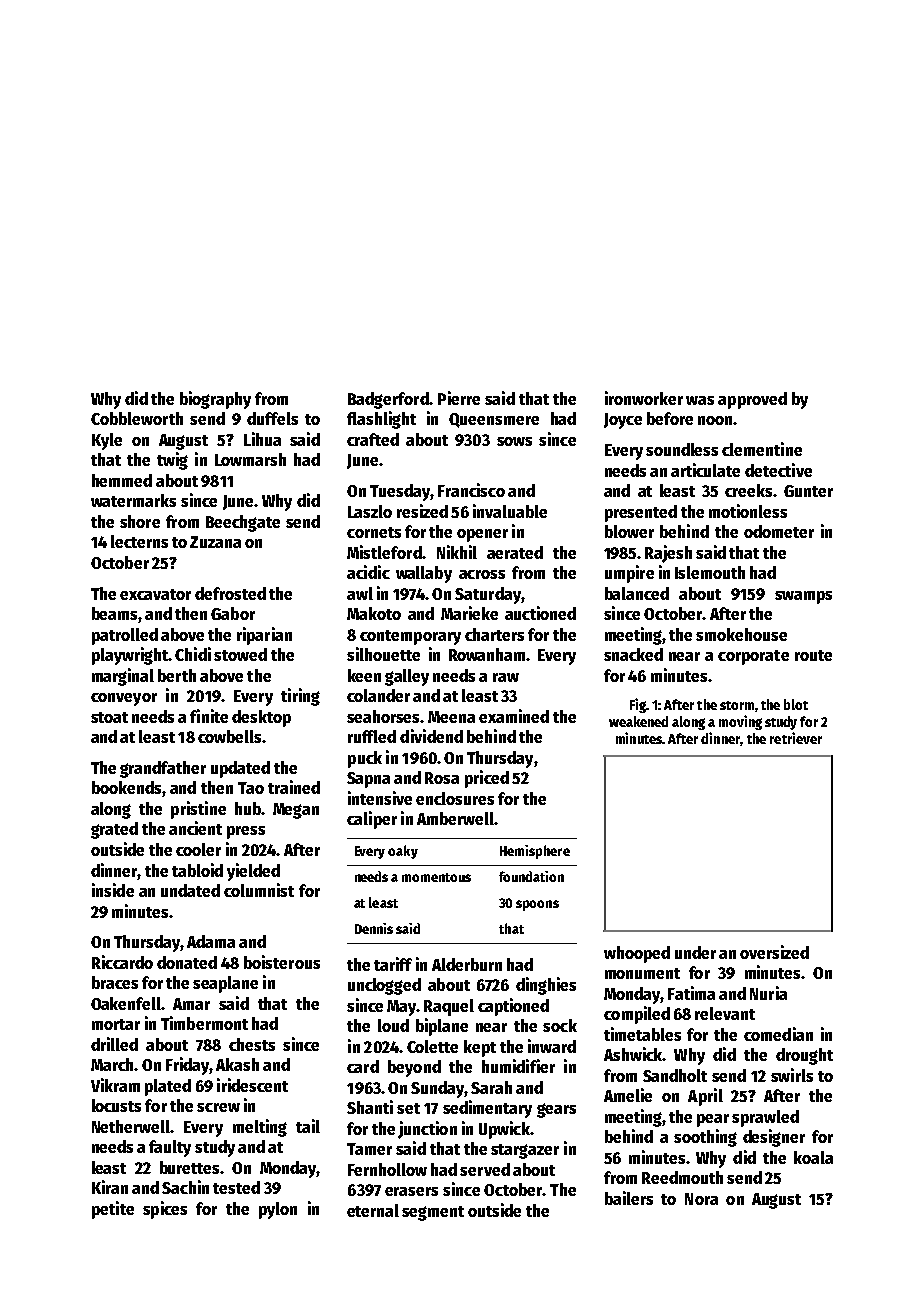 The image size is (924, 1308). Describe the element at coordinates (469, 613) in the screenshot. I see `Marieke` at that location.
